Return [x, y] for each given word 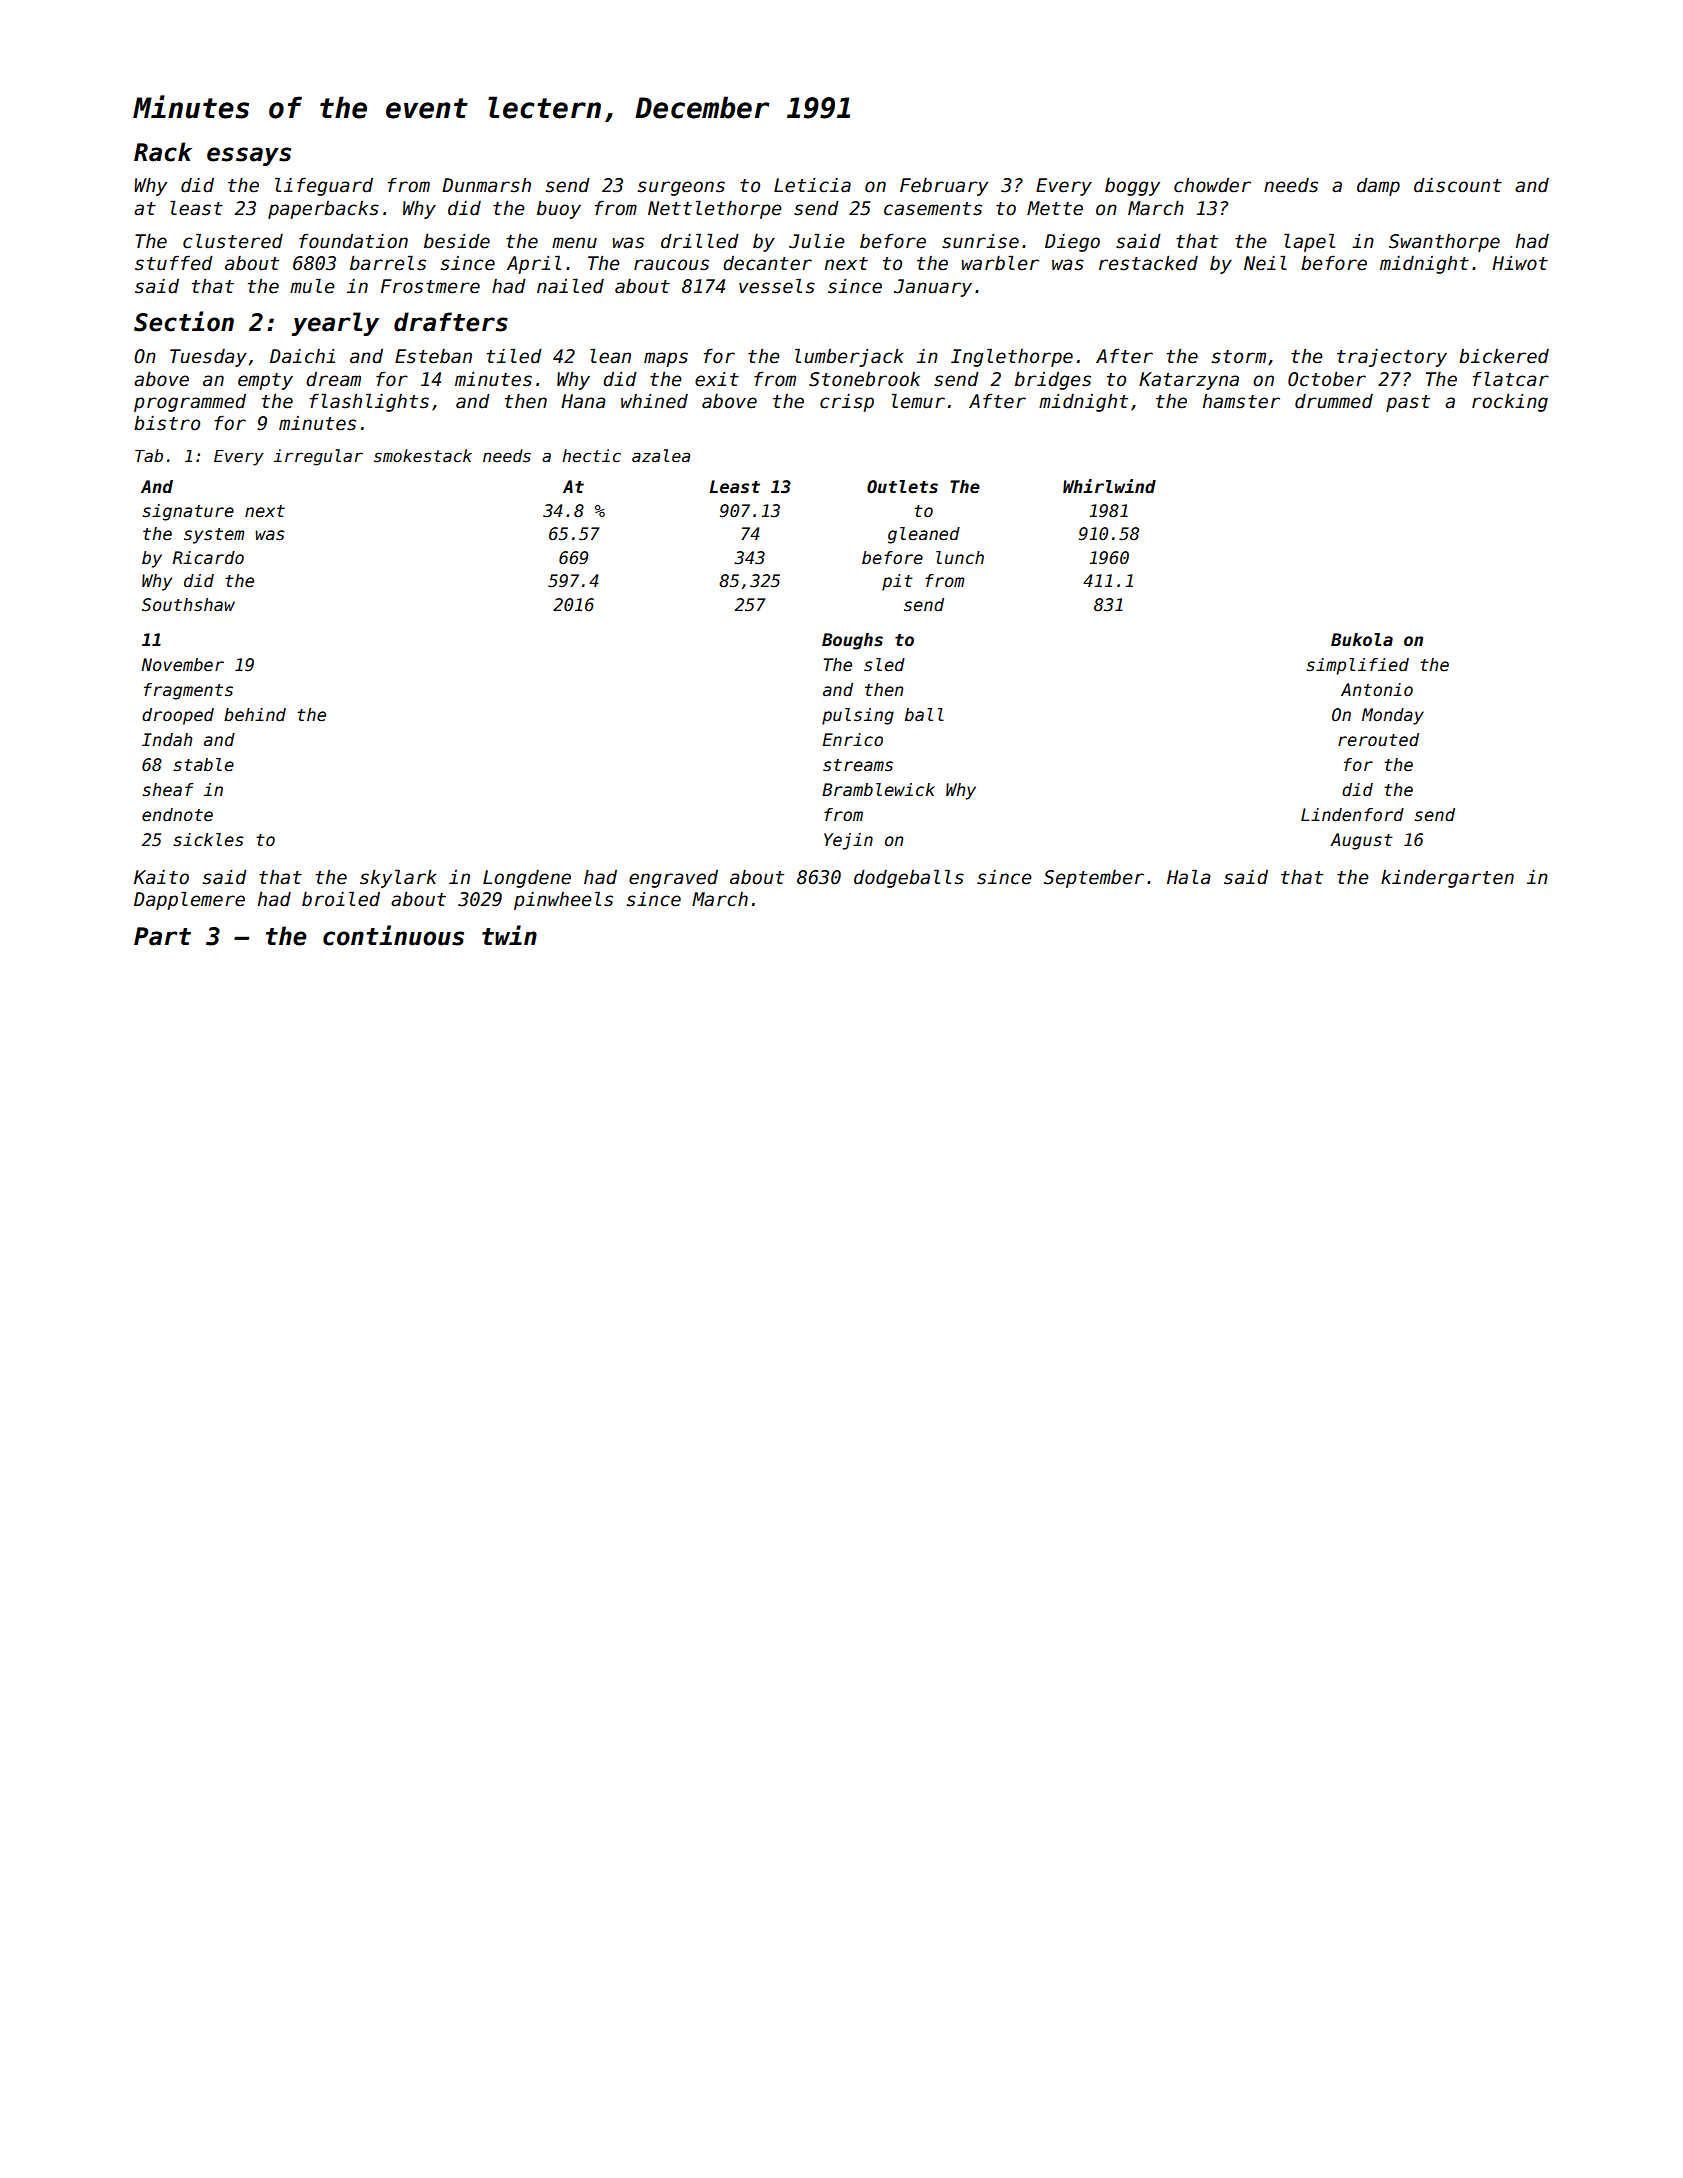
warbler [1000, 263]
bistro [167, 423]
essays [249, 156]
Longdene [527, 879]
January [933, 288]
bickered [1504, 356]
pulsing [858, 716]
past [1408, 403]
